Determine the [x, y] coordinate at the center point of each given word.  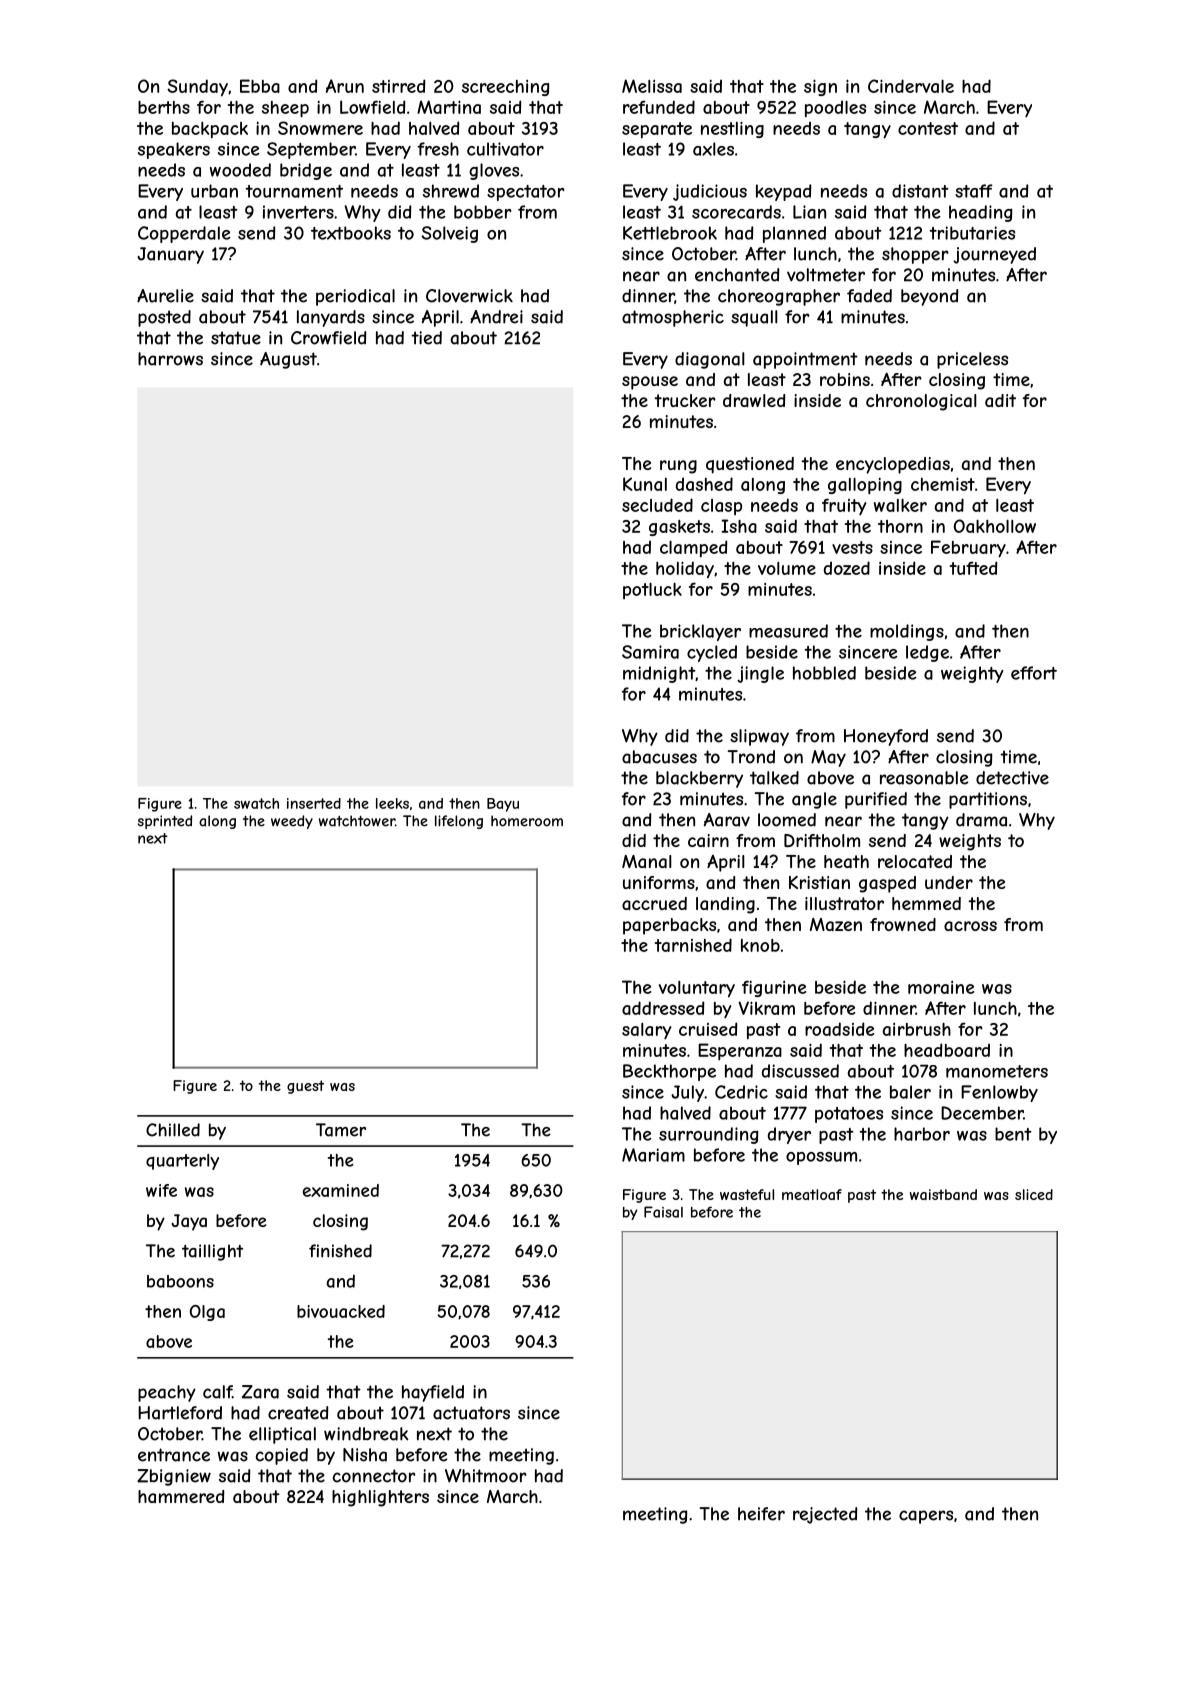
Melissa [652, 86]
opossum [821, 1158]
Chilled [173, 1130]
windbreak [366, 1434]
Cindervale [911, 86]
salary [647, 1031]
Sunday [197, 88]
